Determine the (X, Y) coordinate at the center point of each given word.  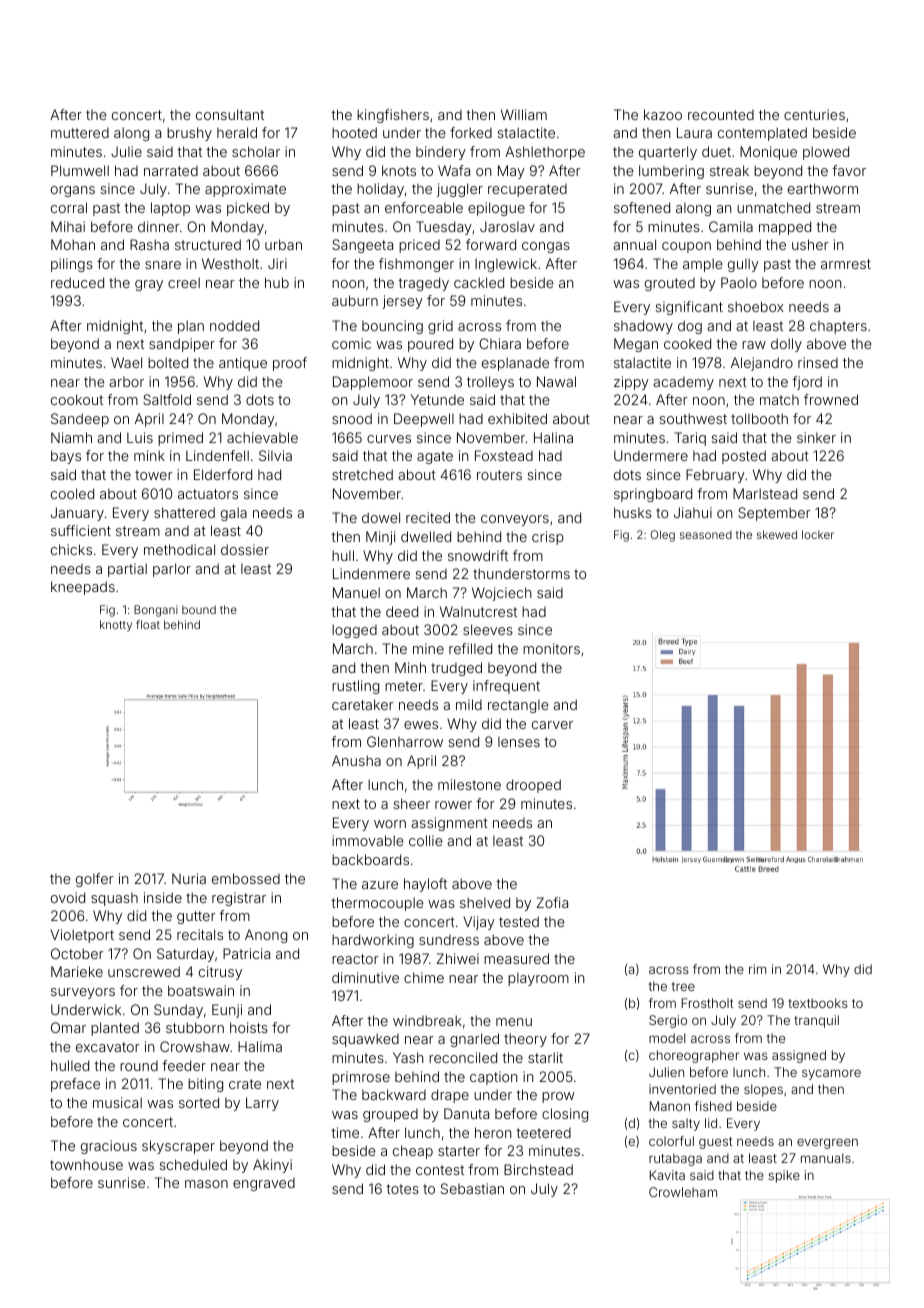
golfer (95, 880)
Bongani (156, 611)
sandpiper (182, 345)
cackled (479, 282)
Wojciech (502, 594)
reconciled (463, 1057)
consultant (230, 114)
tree (683, 986)
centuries (814, 114)
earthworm (823, 188)
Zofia (552, 902)
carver (552, 725)
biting (205, 1085)
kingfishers (393, 116)
